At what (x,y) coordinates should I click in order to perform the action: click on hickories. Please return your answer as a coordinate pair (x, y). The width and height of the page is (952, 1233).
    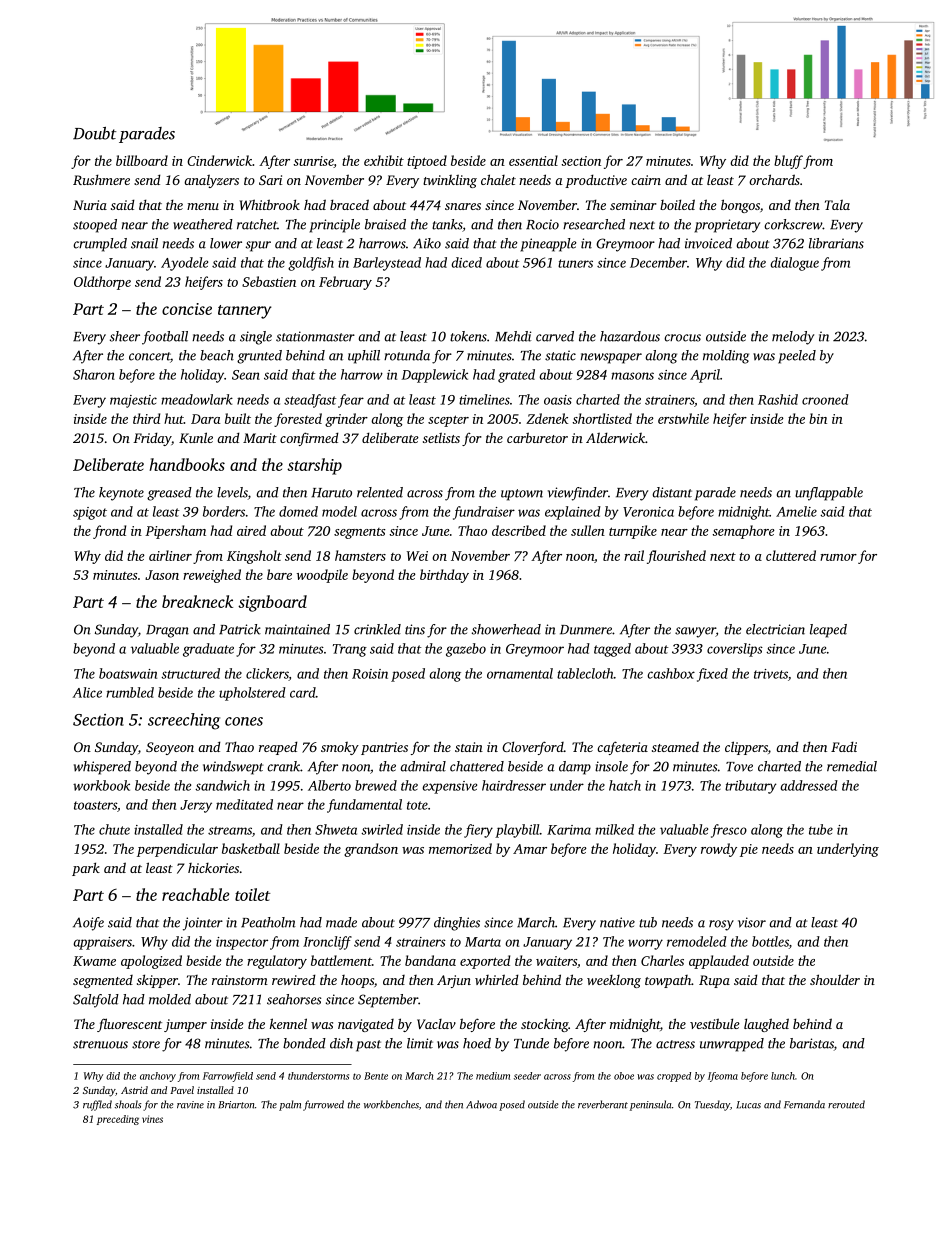
    Looking at the image, I should click on (213, 868).
